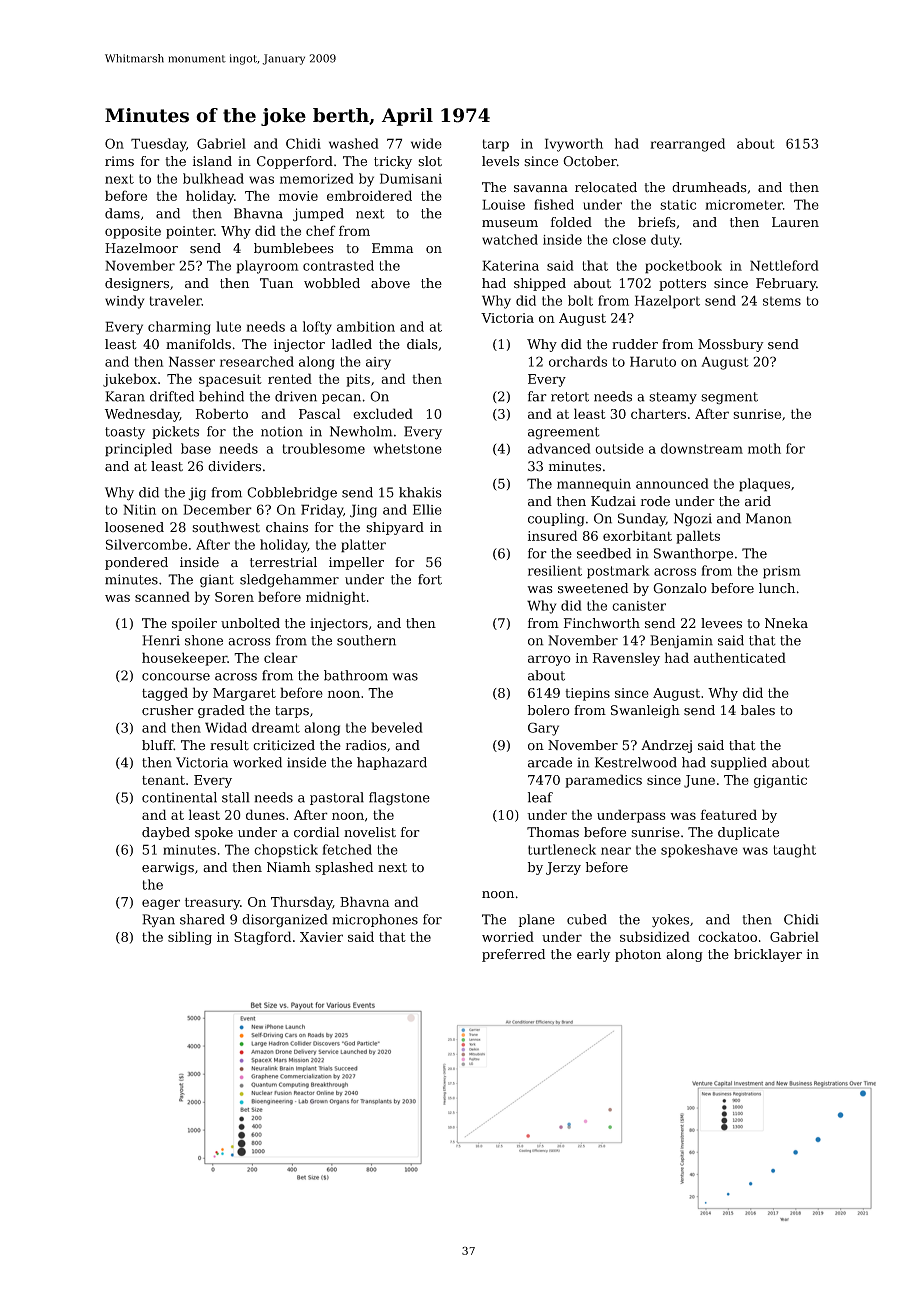 The image size is (924, 1308). I want to click on bolero, so click(549, 710).
